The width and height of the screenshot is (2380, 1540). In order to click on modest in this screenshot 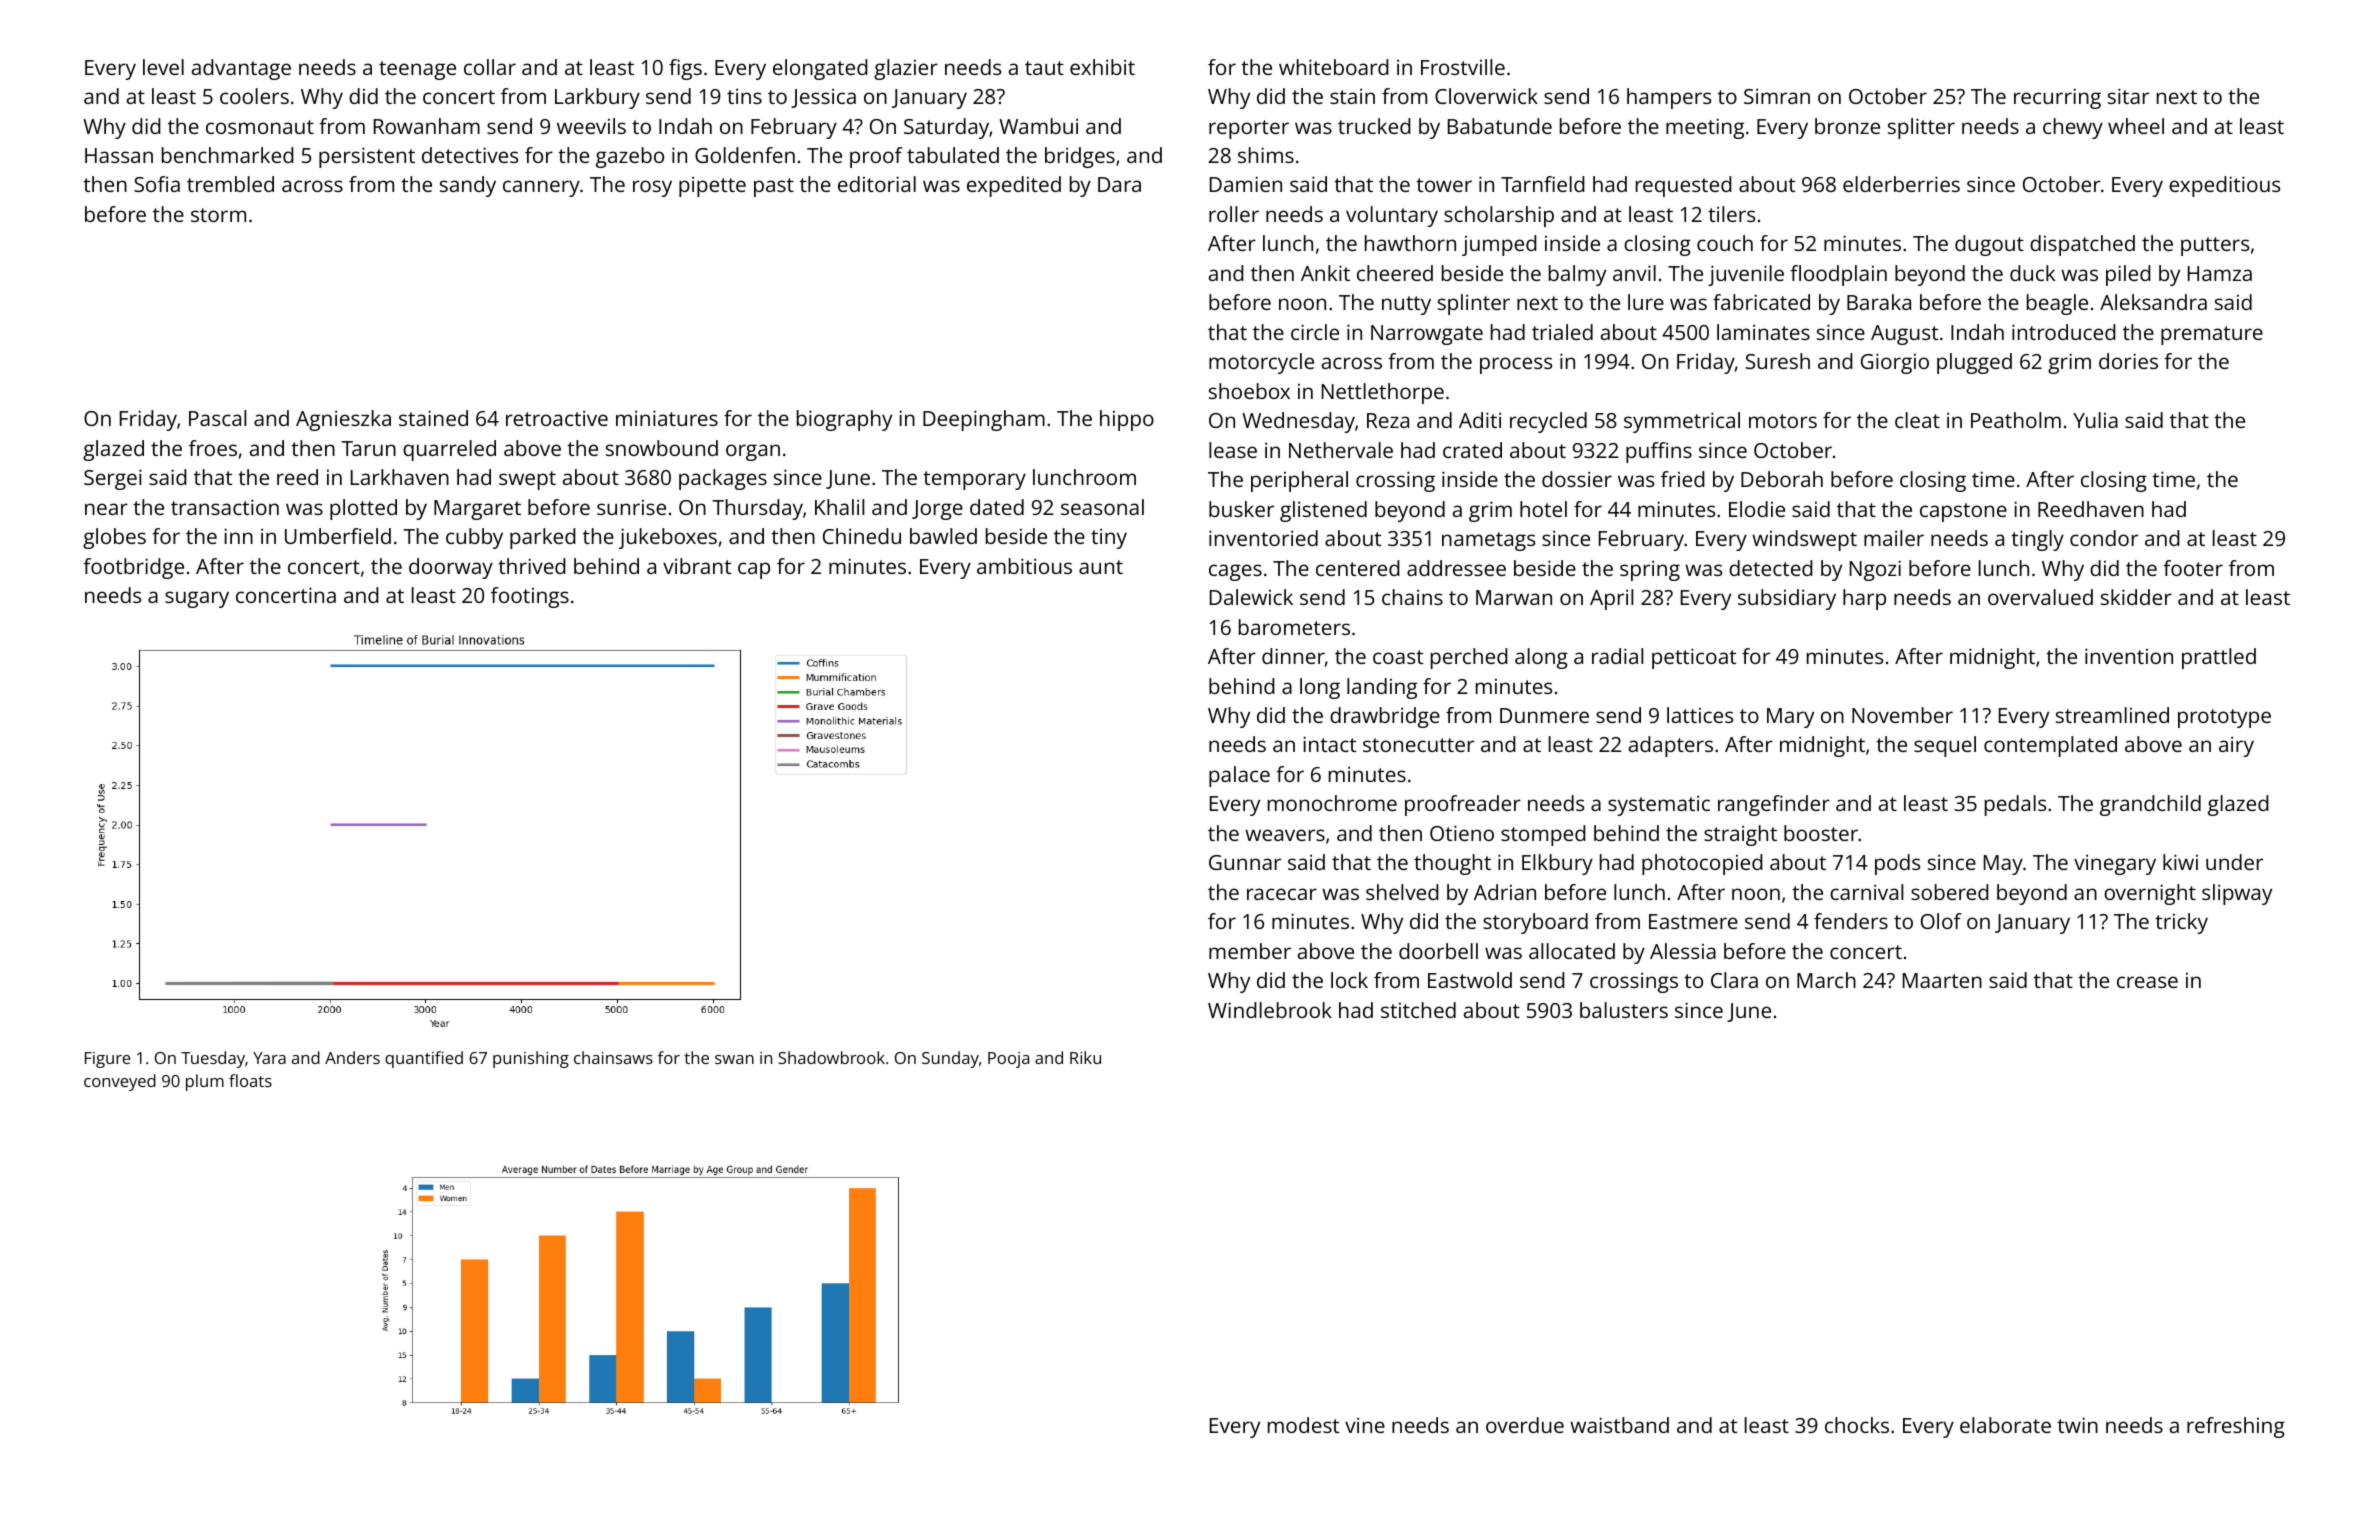, I will do `click(1303, 1425)`.
